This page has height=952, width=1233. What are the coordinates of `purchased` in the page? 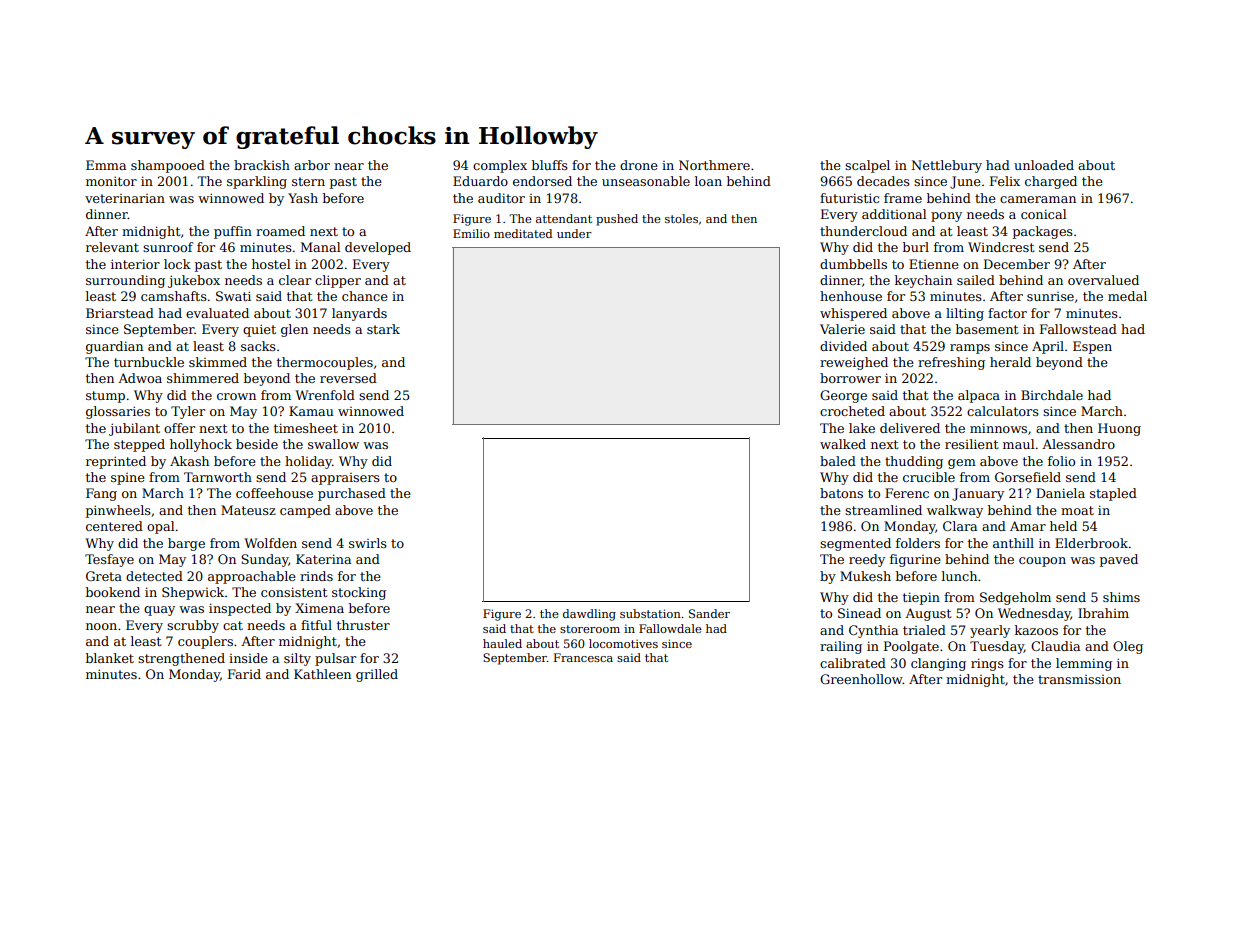 It's located at (352, 494).
